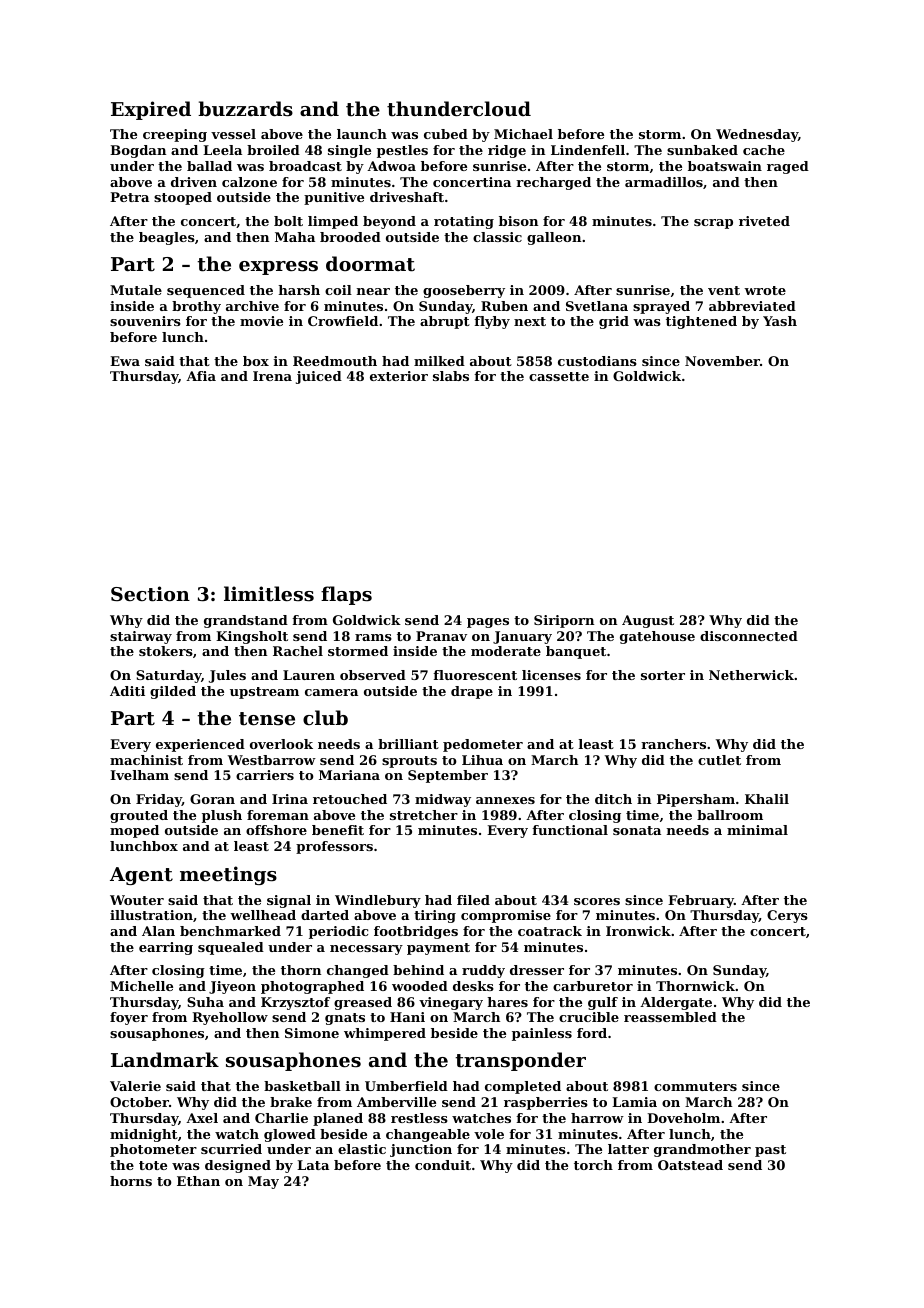 This screenshot has height=1308, width=924. I want to click on horns, so click(131, 1181).
